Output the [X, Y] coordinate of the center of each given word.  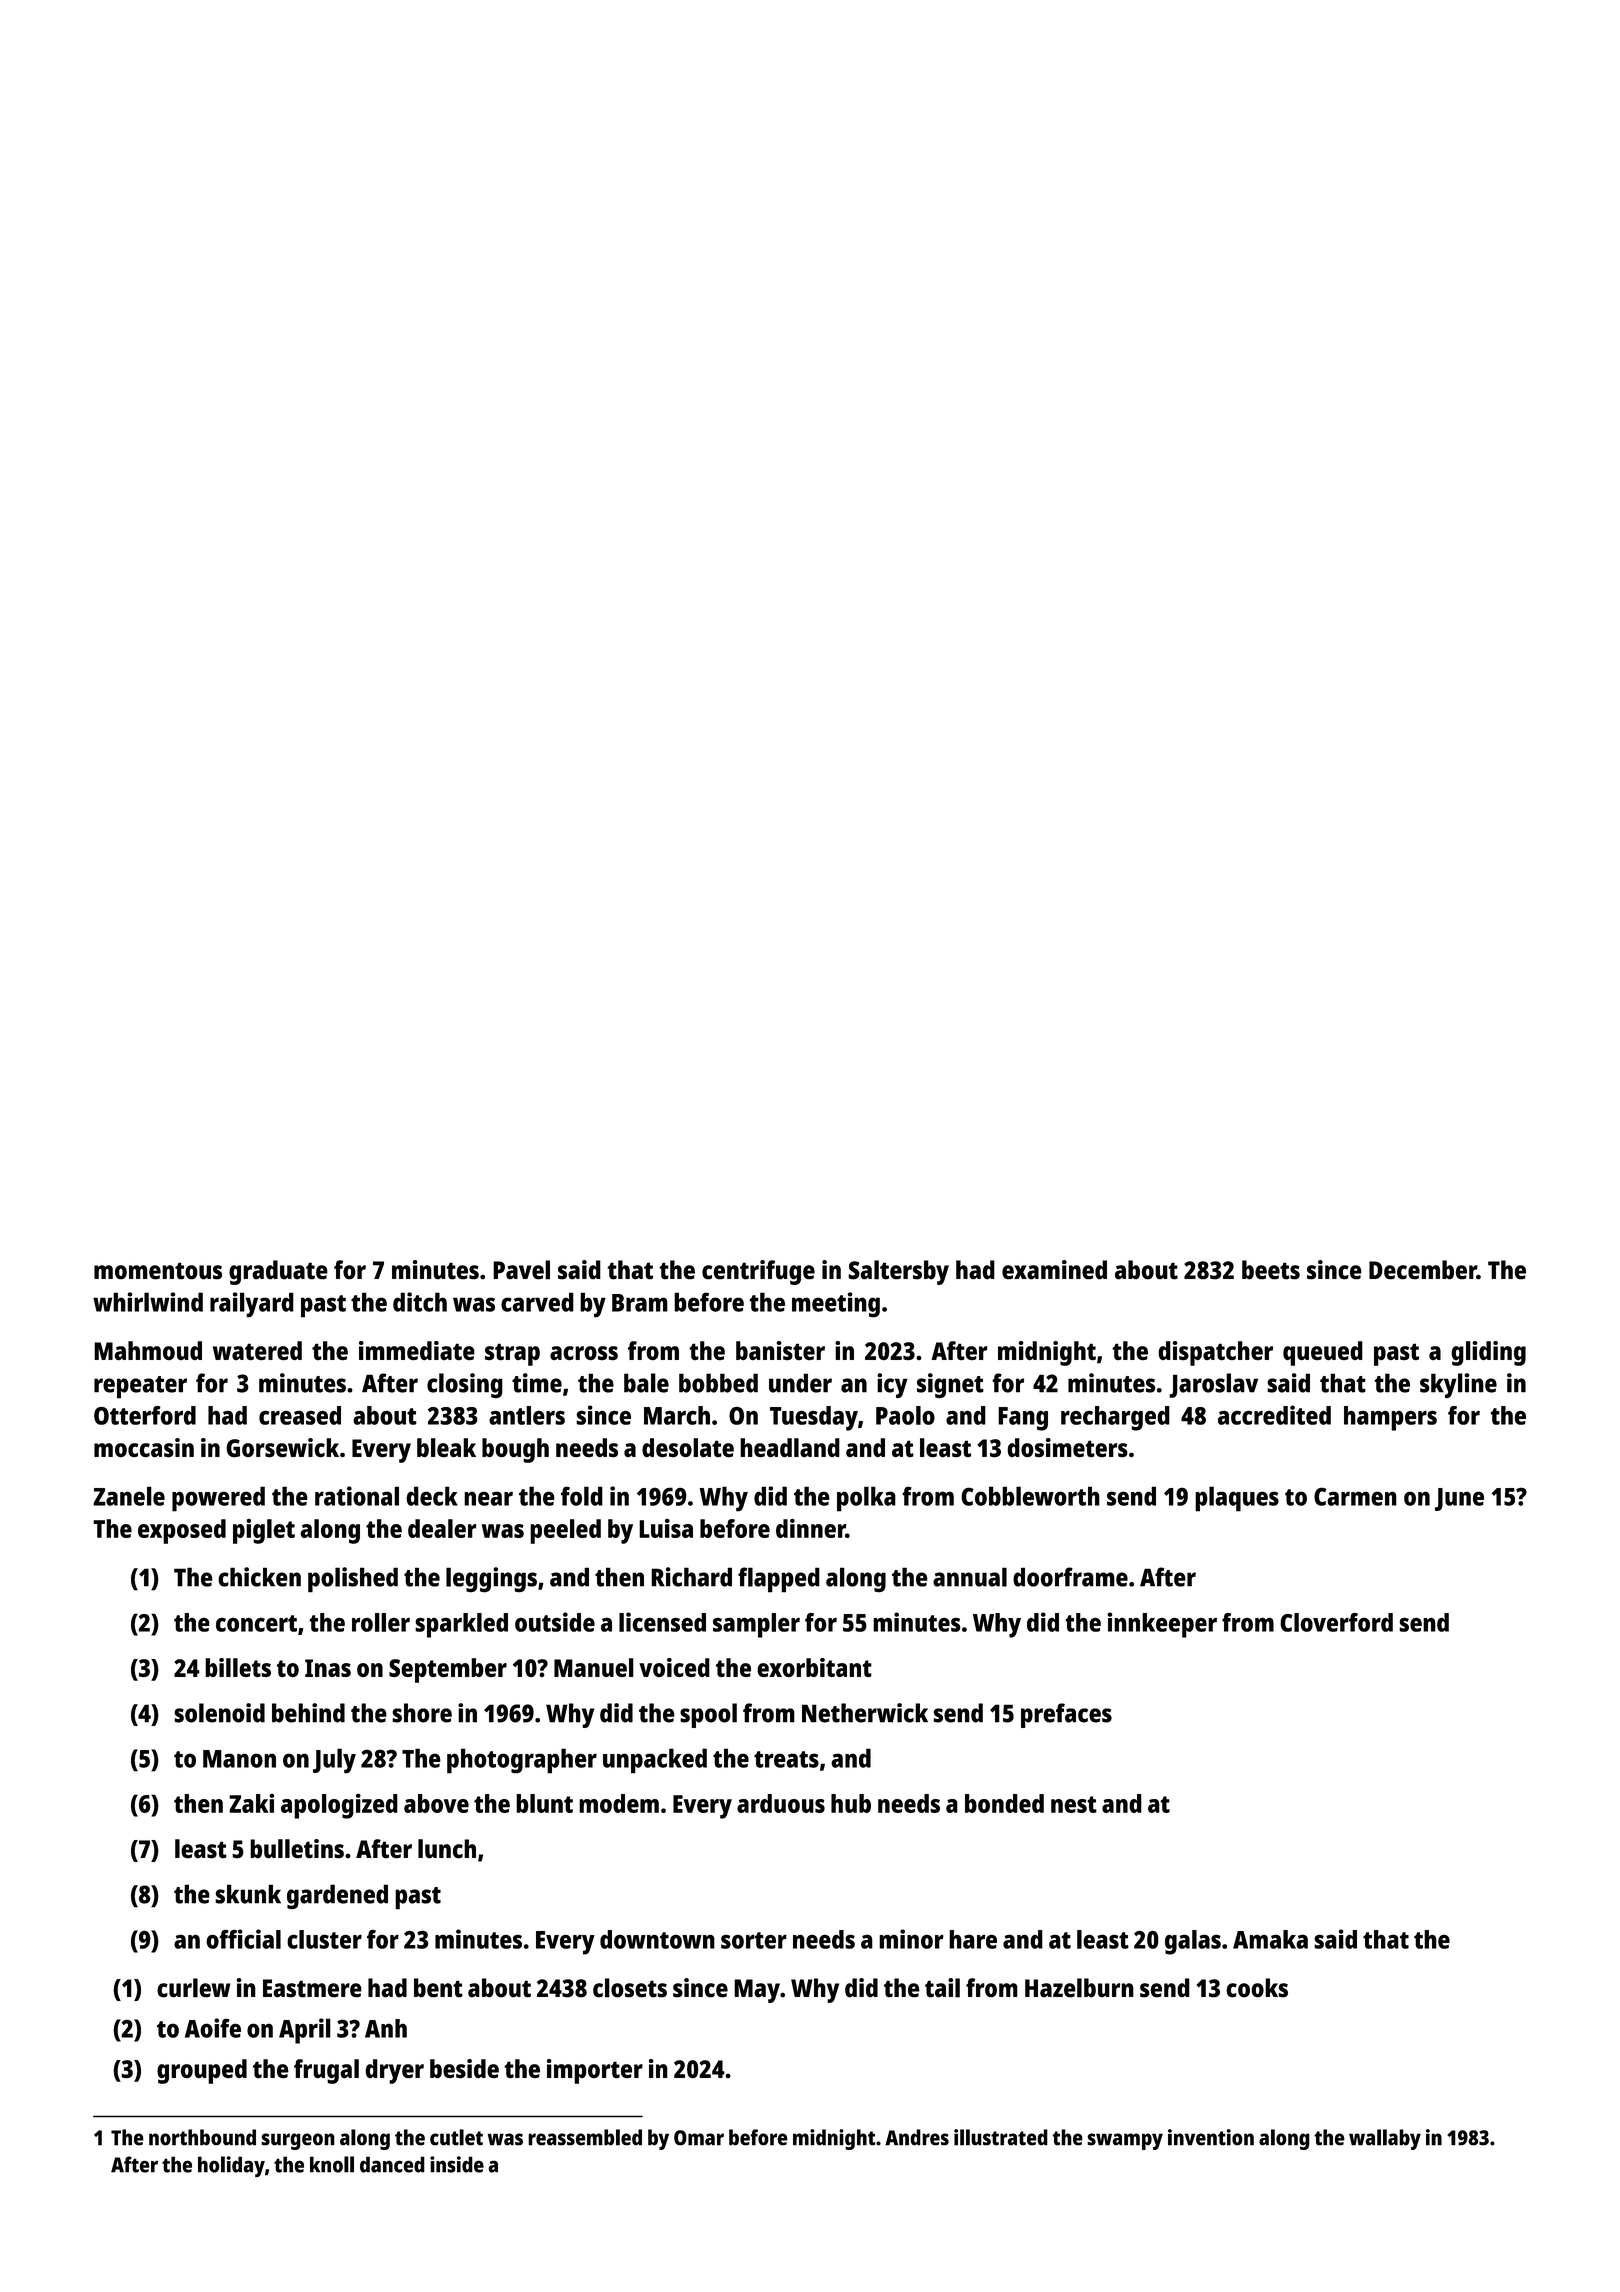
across [584, 1353]
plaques [1237, 1499]
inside [457, 2164]
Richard [691, 1577]
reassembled [585, 2137]
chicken [259, 1577]
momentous [158, 1271]
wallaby [1385, 2139]
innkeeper [1162, 1625]
